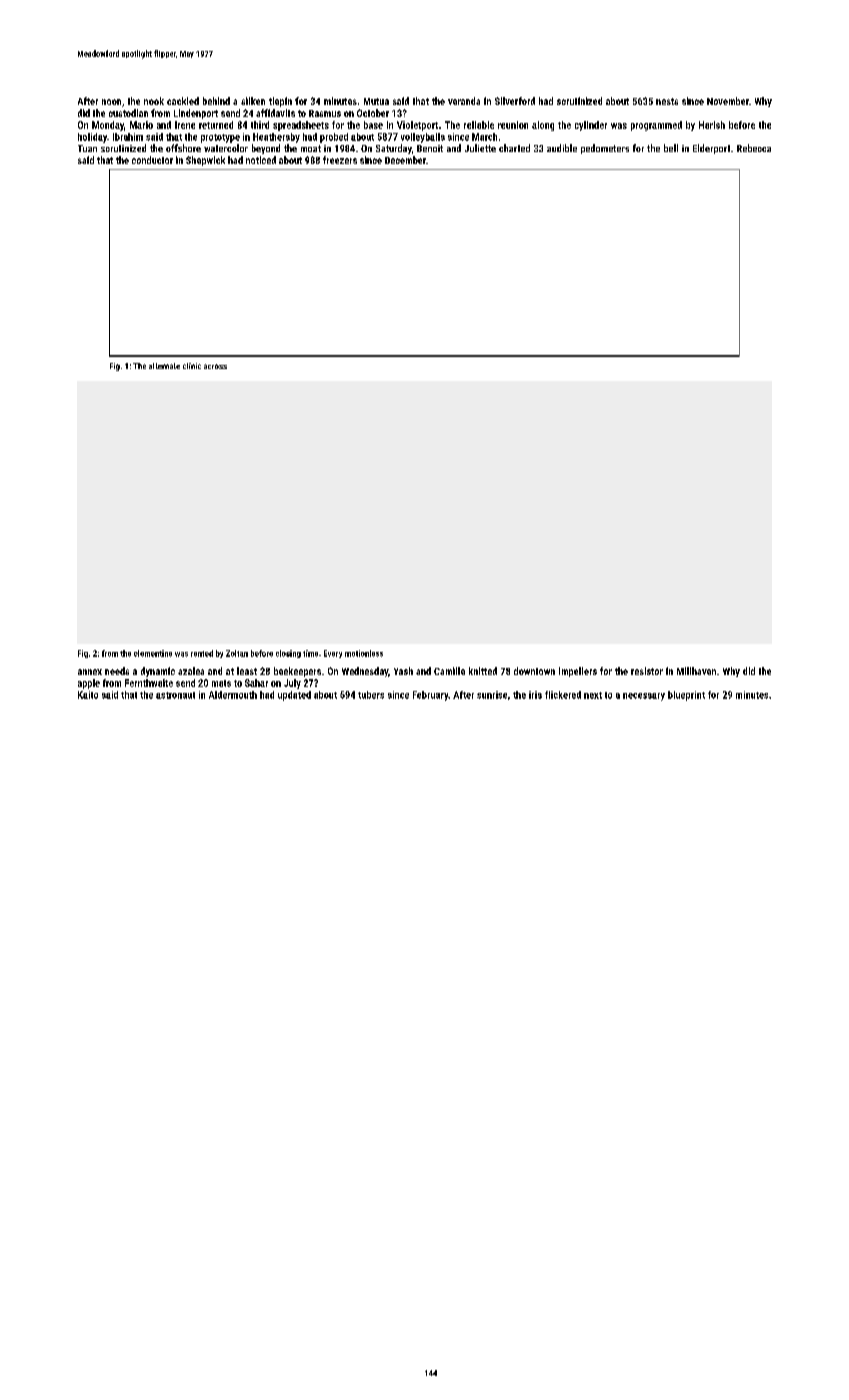  What do you see at coordinates (183, 148) in the screenshot?
I see `offshore` at bounding box center [183, 148].
